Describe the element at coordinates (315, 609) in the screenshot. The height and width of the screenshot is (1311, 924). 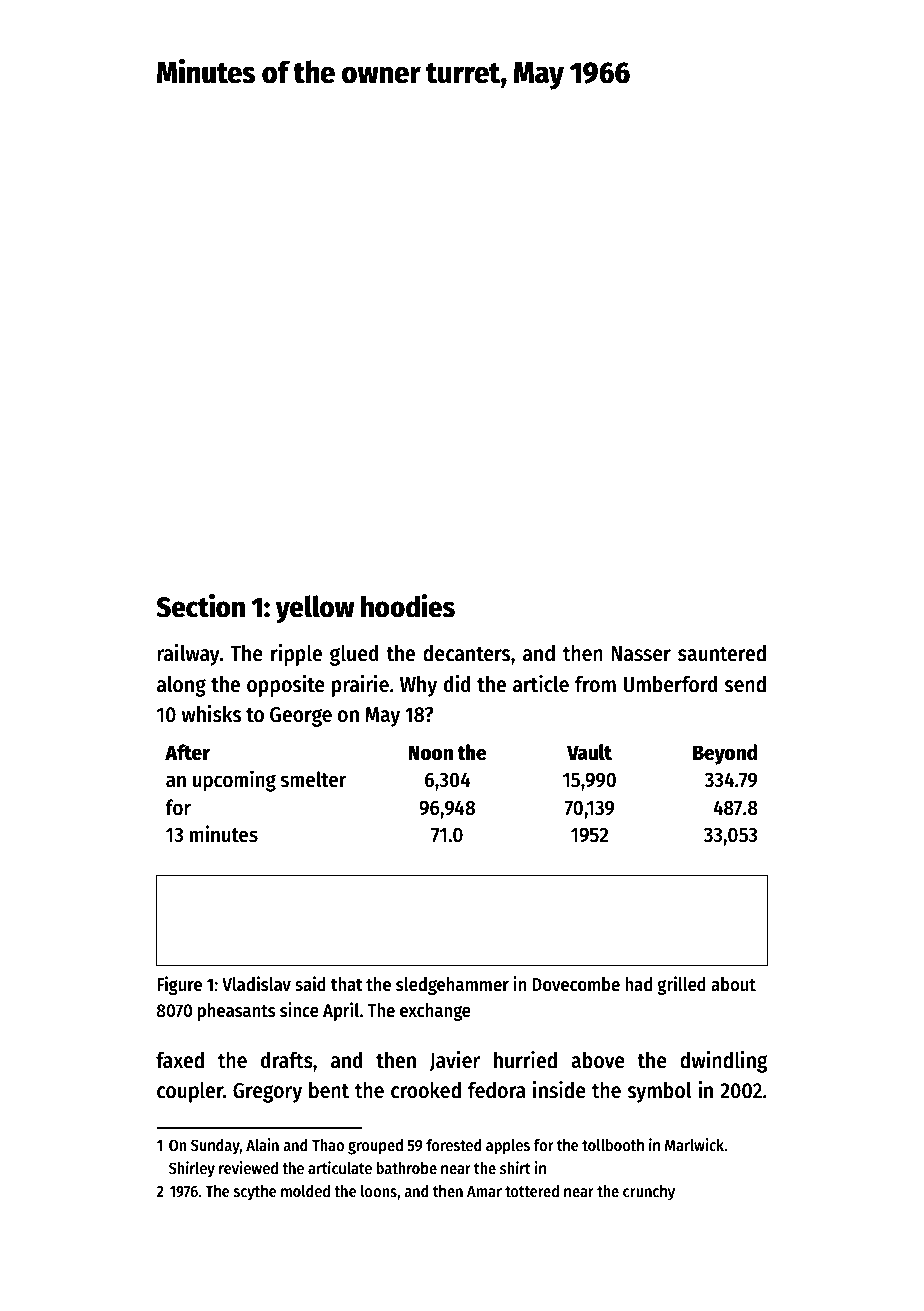
I see `yellow` at that location.
